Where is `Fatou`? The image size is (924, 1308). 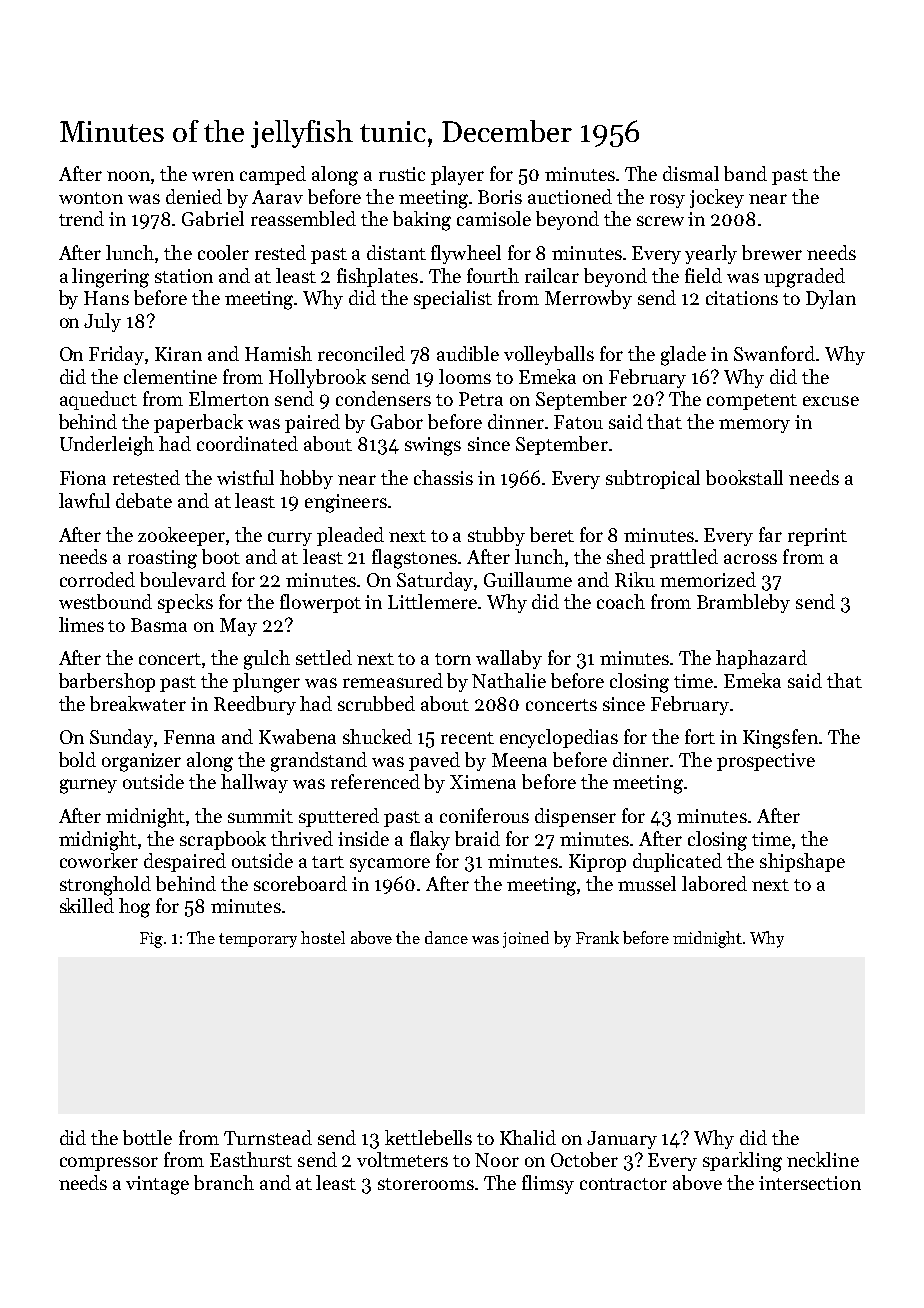
Fatou is located at coordinates (578, 422).
